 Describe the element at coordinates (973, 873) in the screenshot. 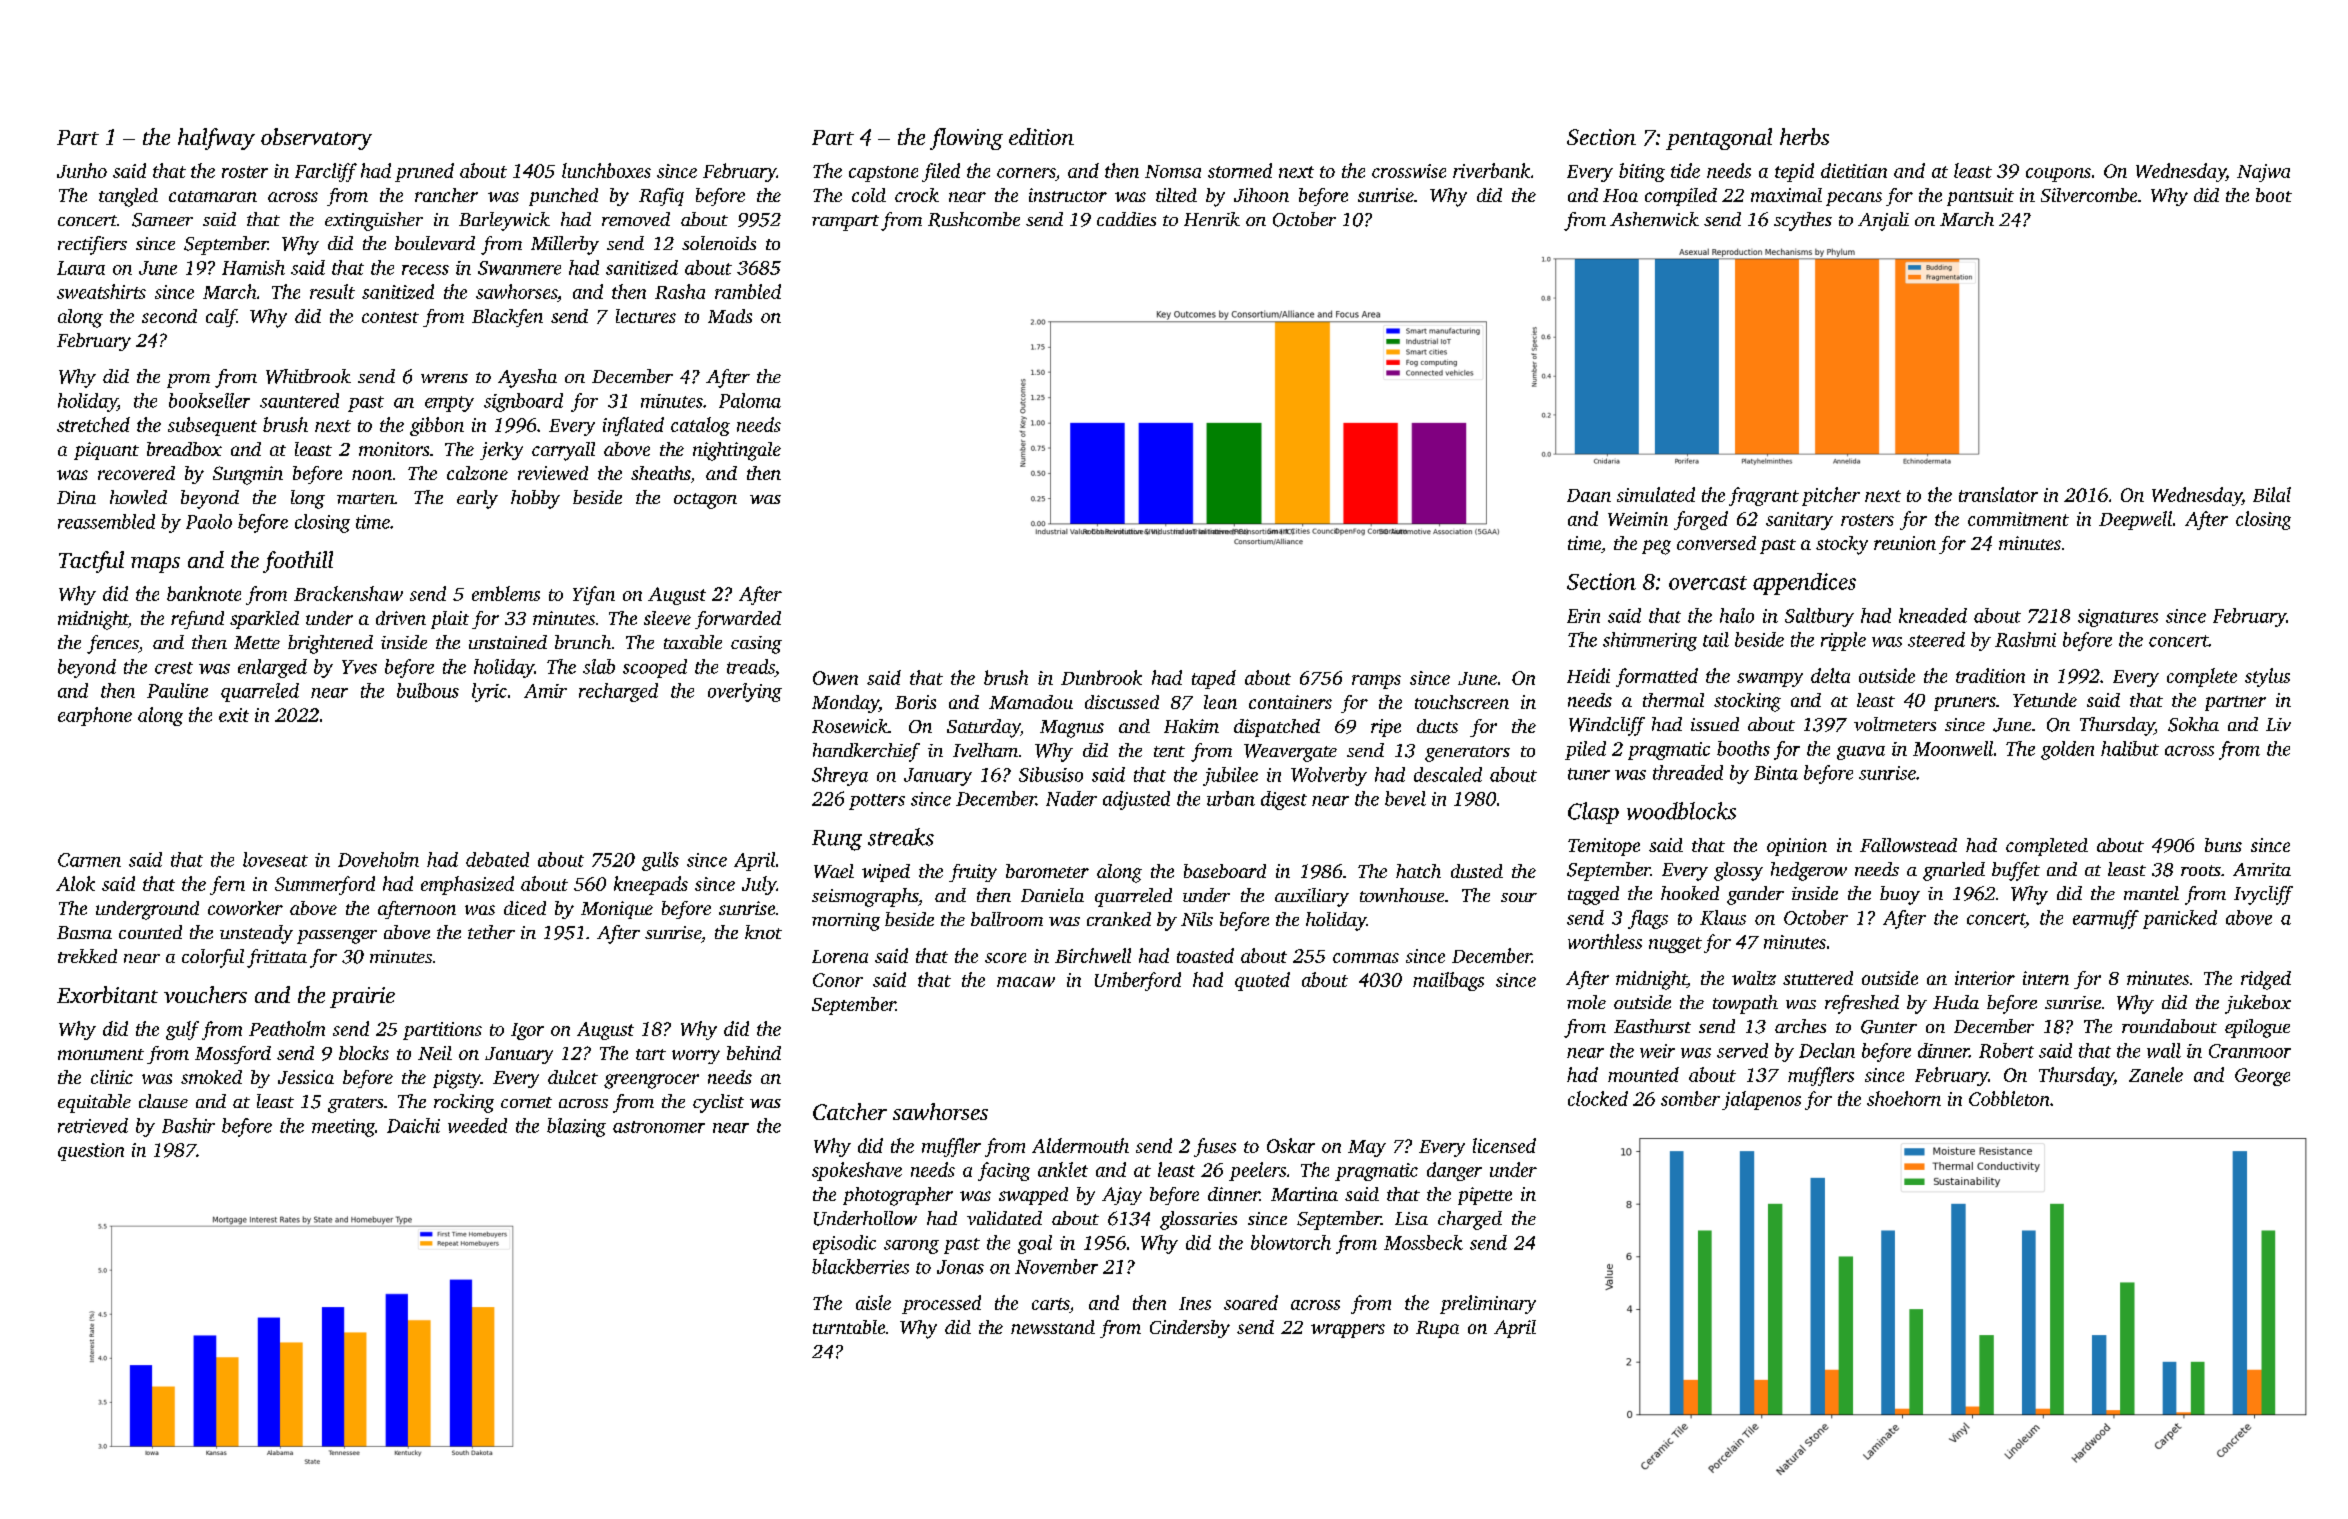

I see `fruity` at that location.
